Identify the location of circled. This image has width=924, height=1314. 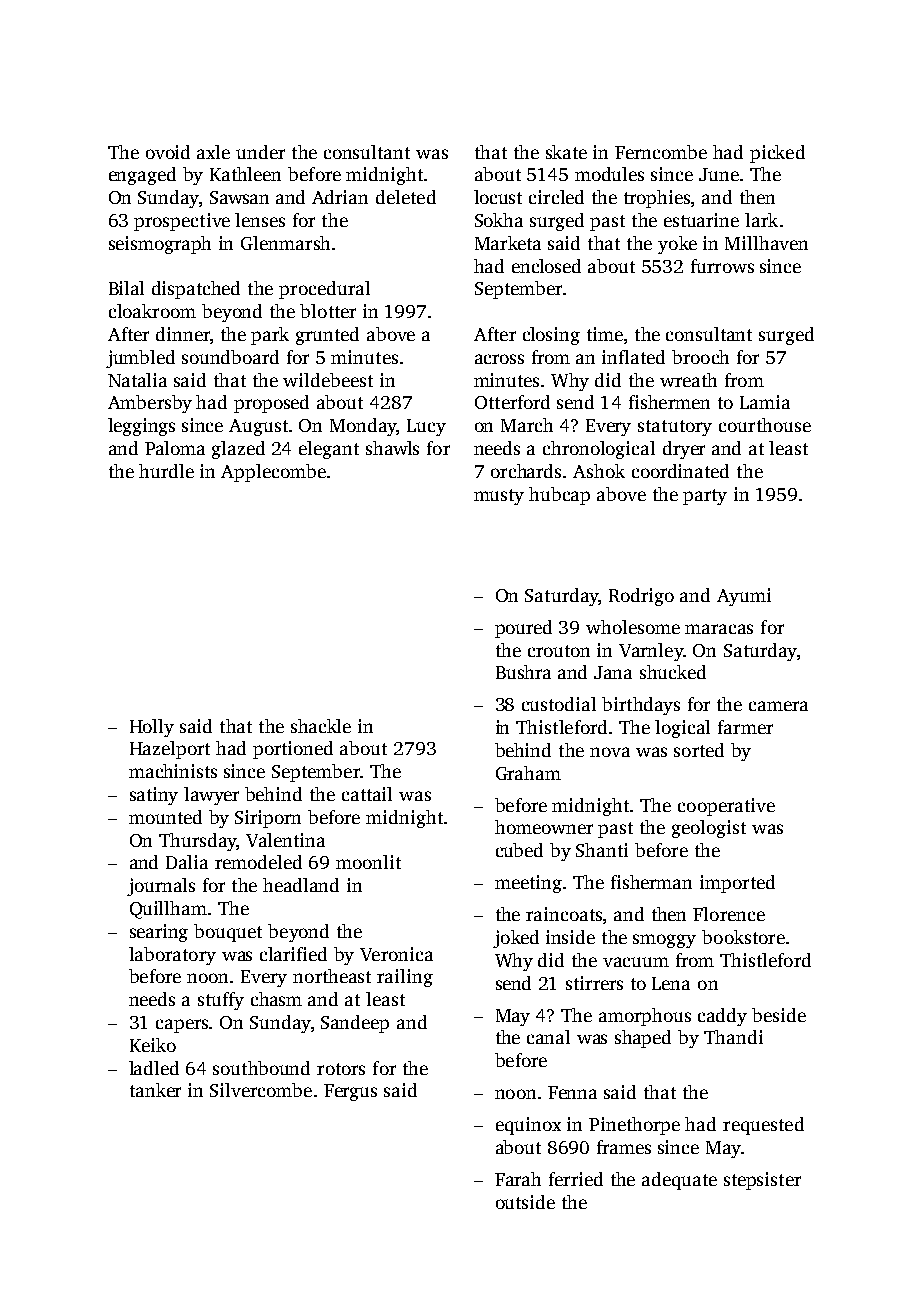
(556, 197).
